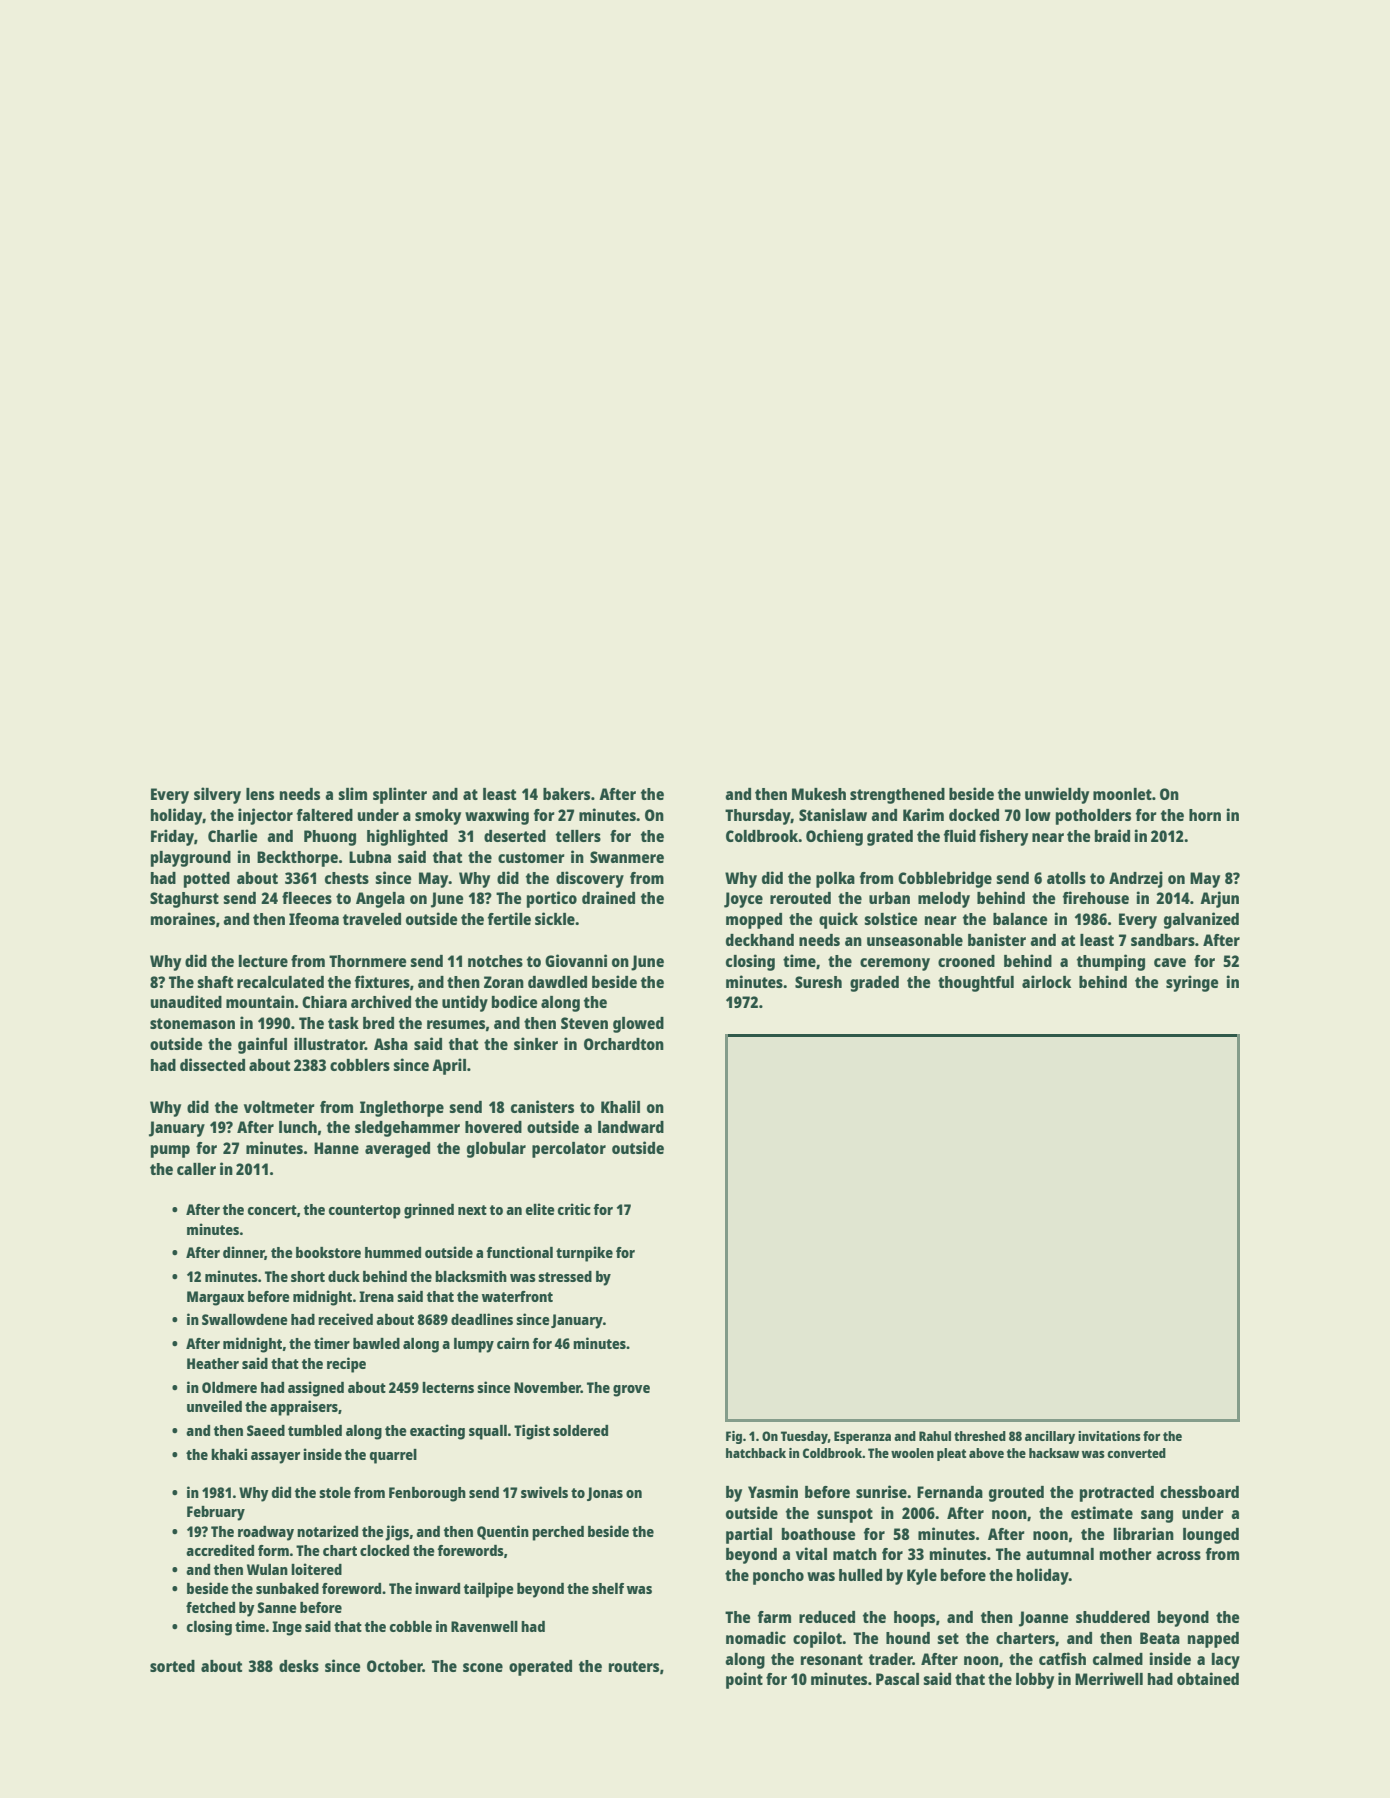 The image size is (1390, 1798). I want to click on inward, so click(437, 1588).
